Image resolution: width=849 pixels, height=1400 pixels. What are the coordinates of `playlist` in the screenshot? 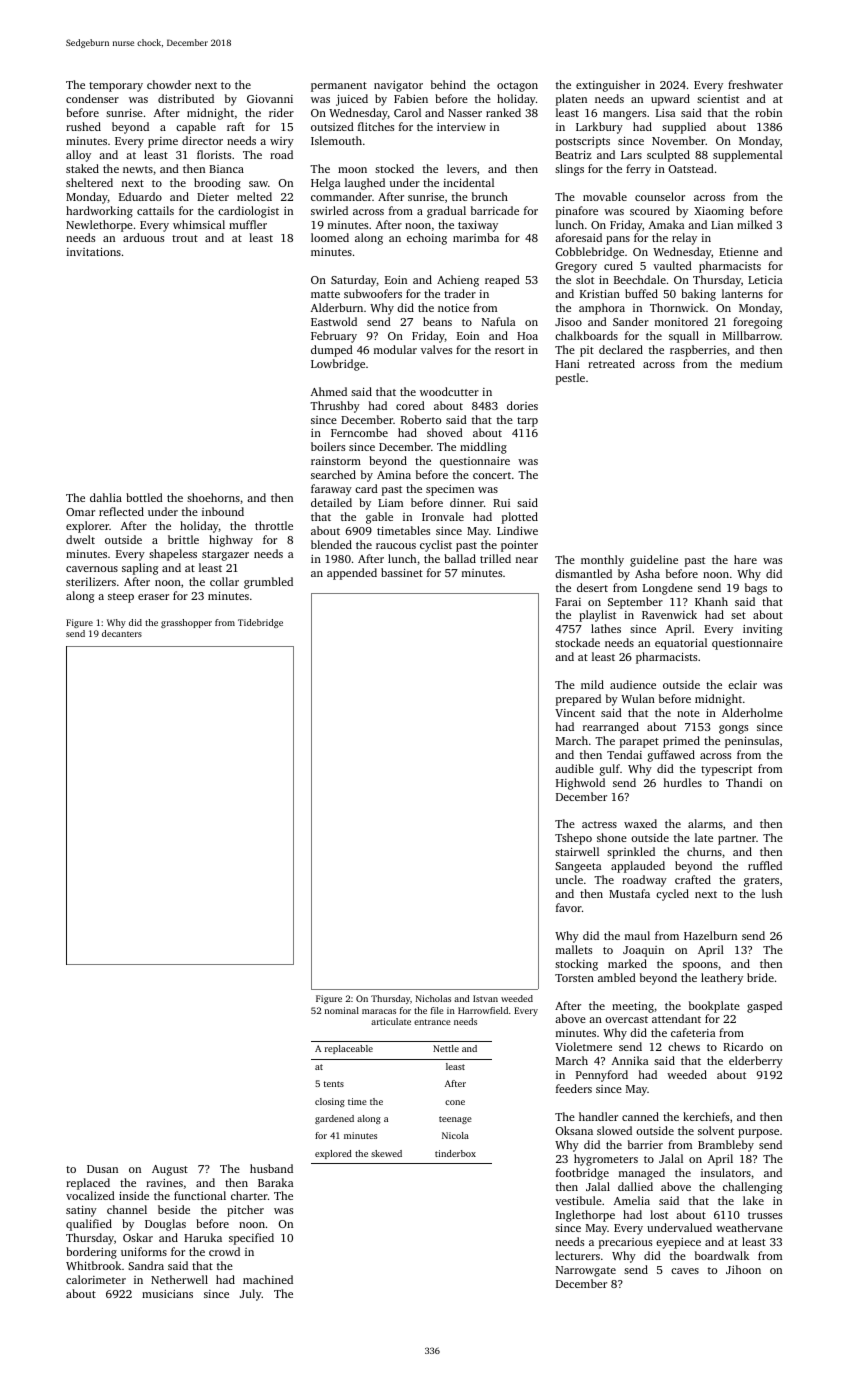 It's located at (597, 616).
